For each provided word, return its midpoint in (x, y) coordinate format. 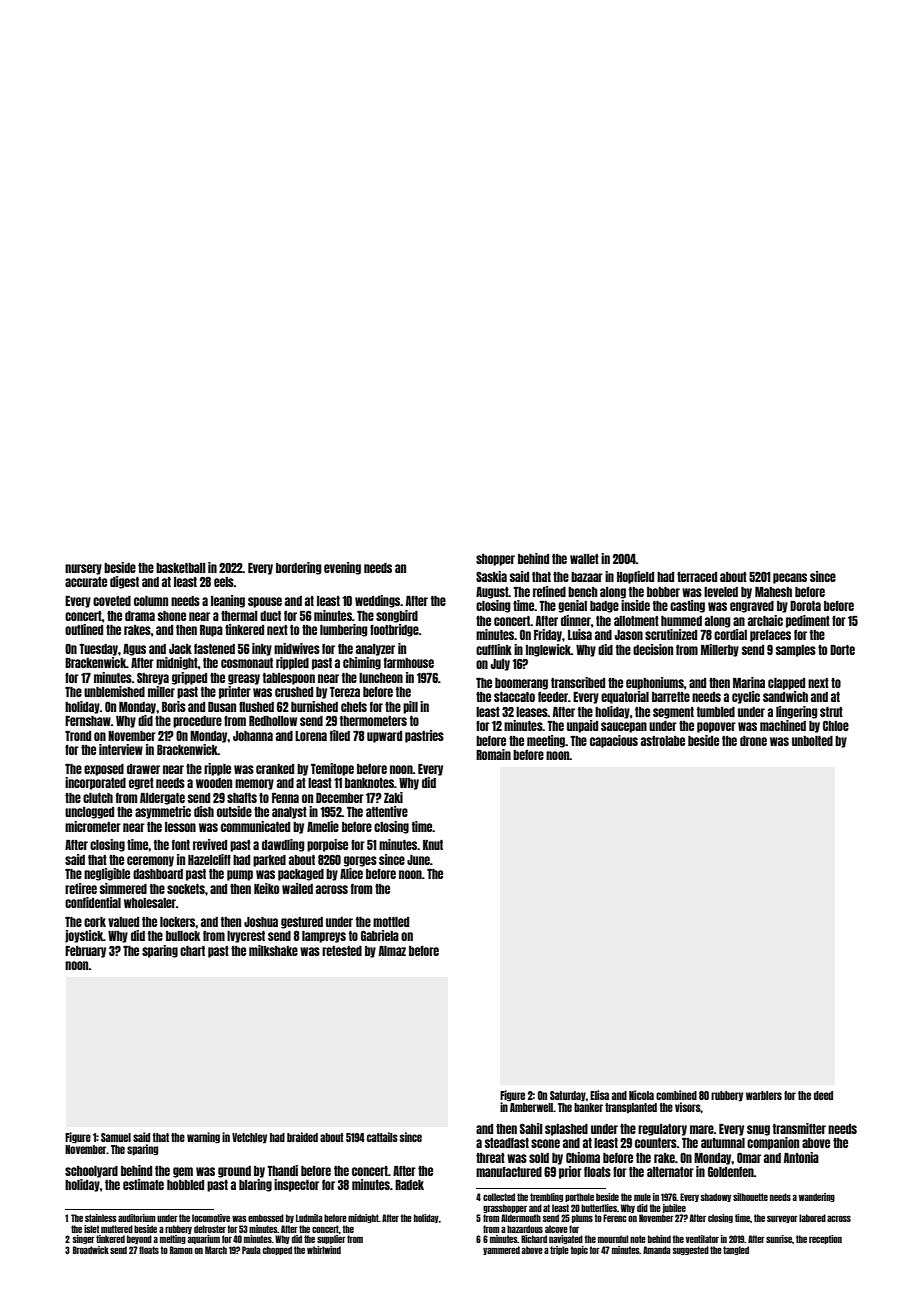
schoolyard (91, 1172)
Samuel (116, 1137)
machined (783, 725)
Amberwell (531, 1107)
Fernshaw (88, 721)
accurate (86, 582)
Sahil (531, 1128)
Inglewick (548, 650)
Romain (493, 754)
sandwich (785, 696)
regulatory (662, 1130)
